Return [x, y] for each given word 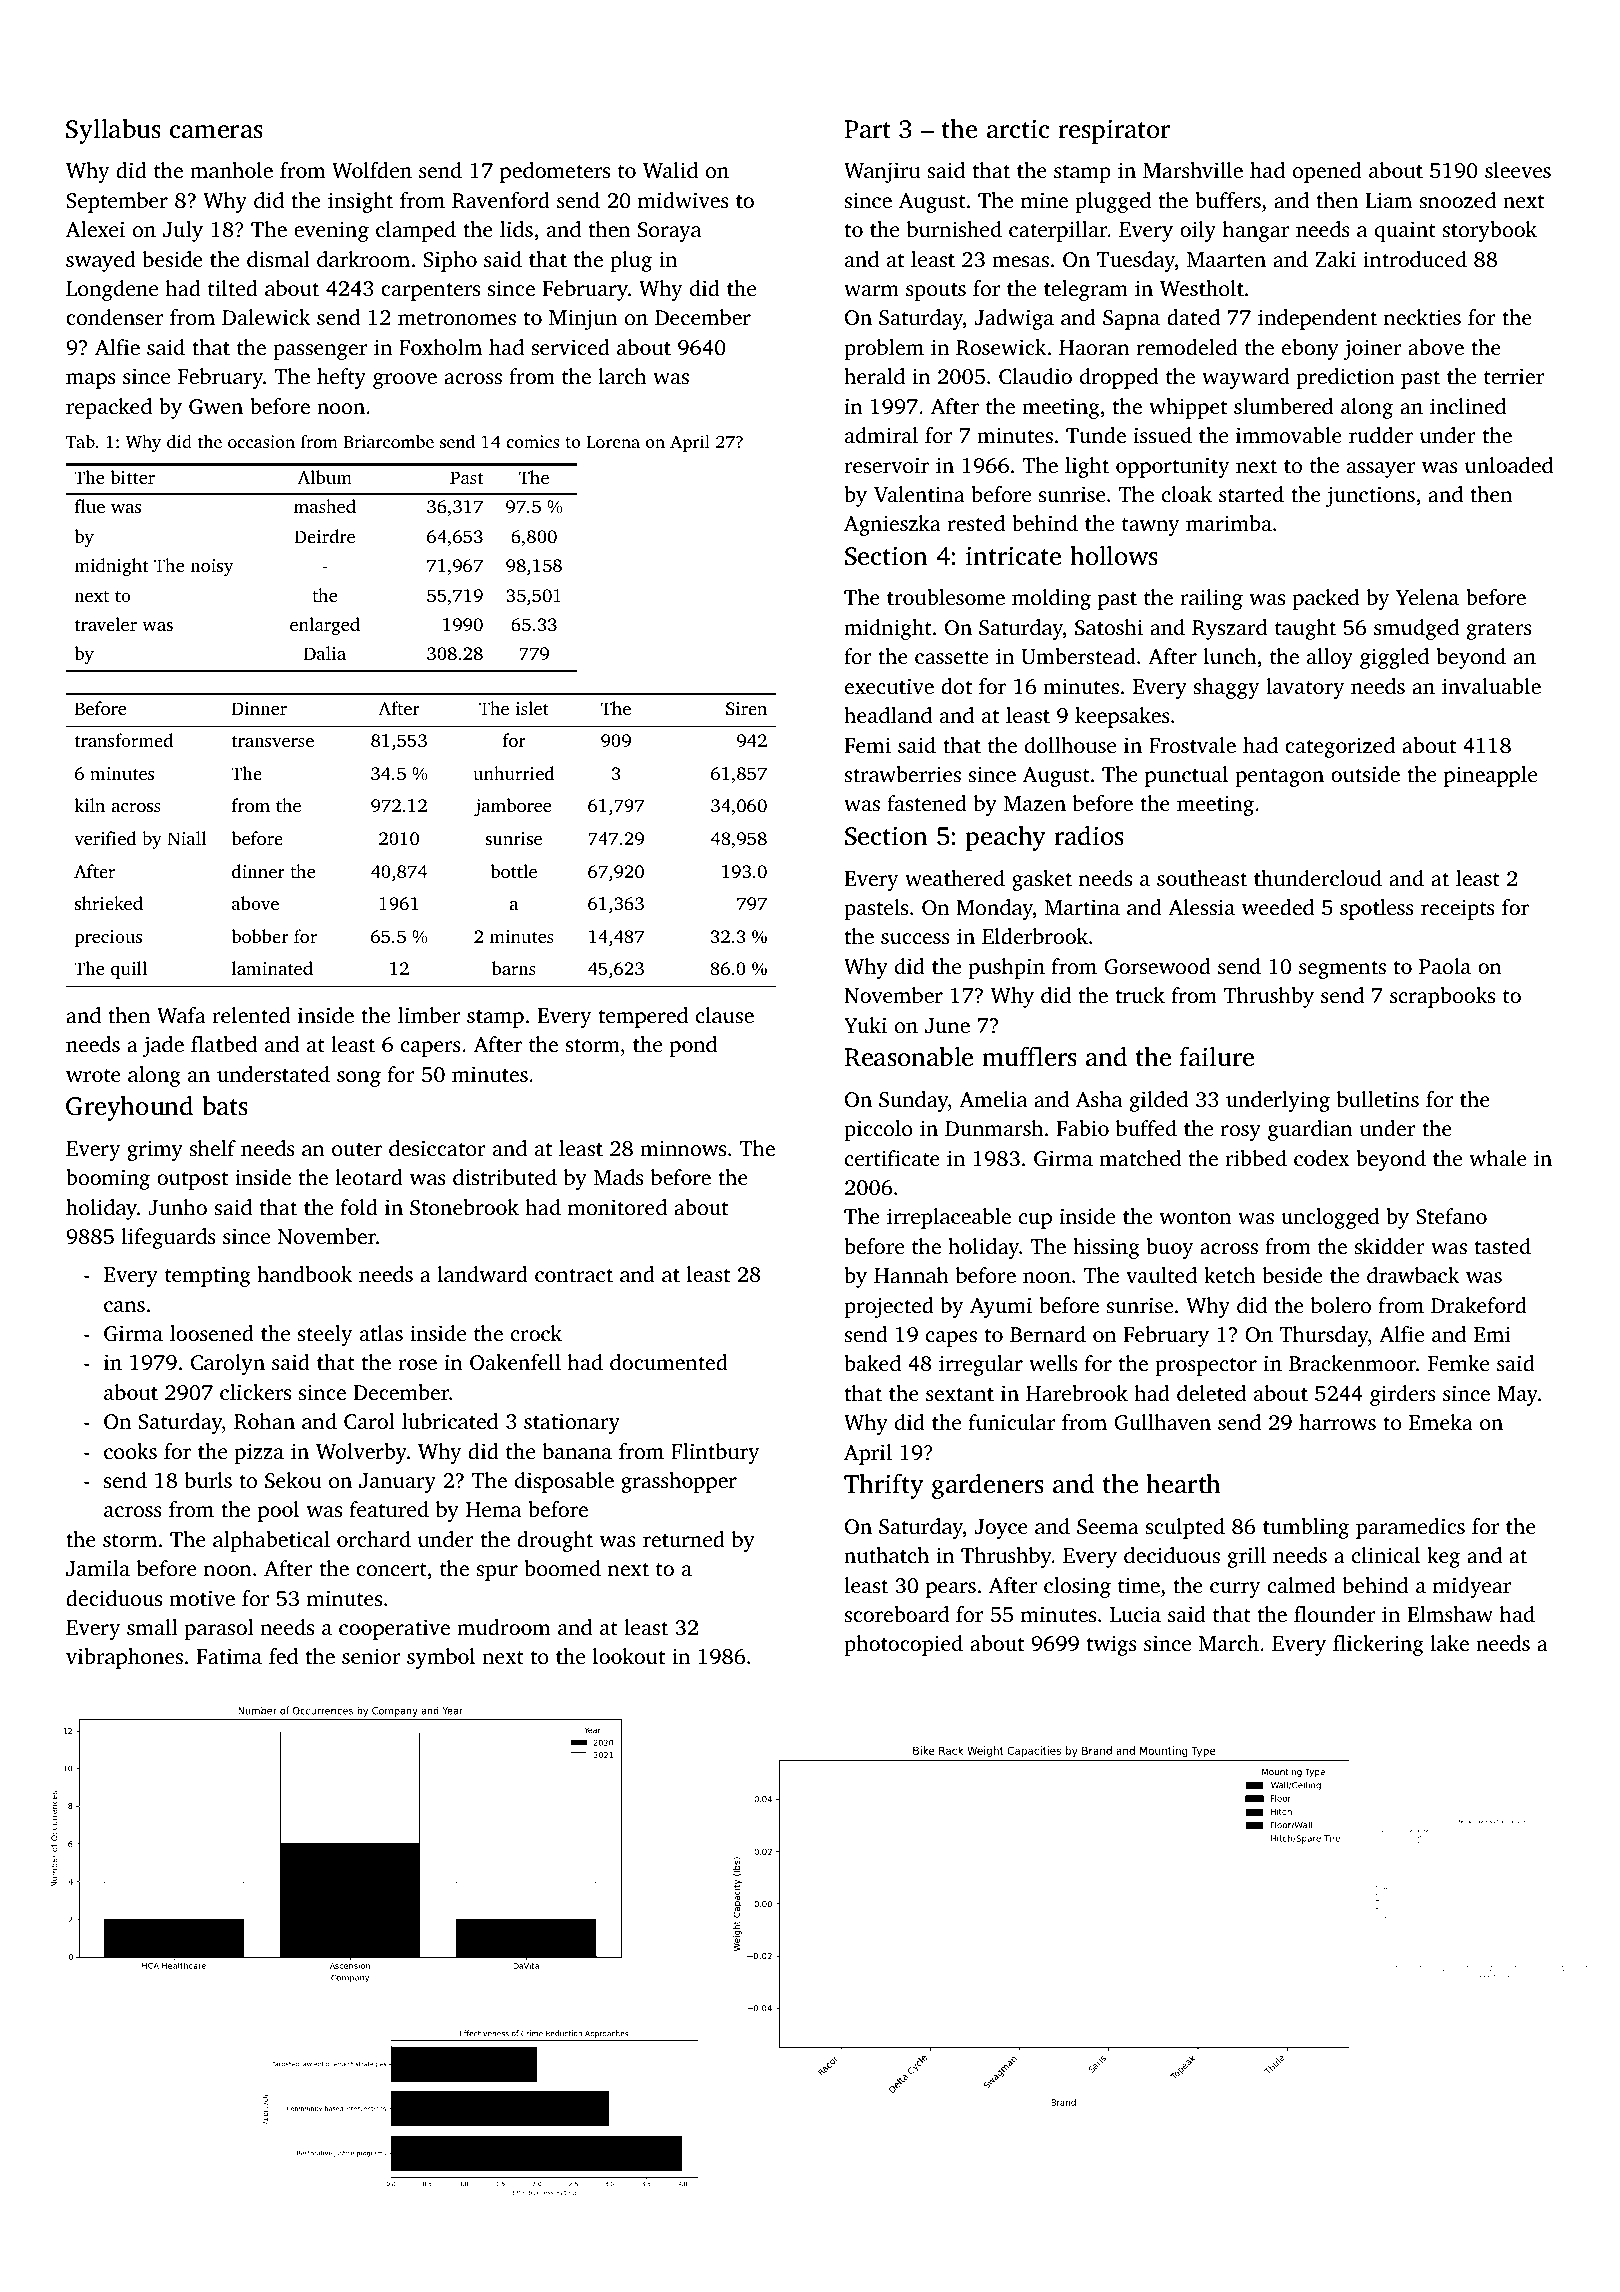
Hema [493, 1509]
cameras [216, 132]
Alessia [1201, 907]
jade [163, 1046]
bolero [1341, 1305]
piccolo [878, 1130]
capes [951, 1339]
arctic [1018, 129]
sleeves [1518, 170]
